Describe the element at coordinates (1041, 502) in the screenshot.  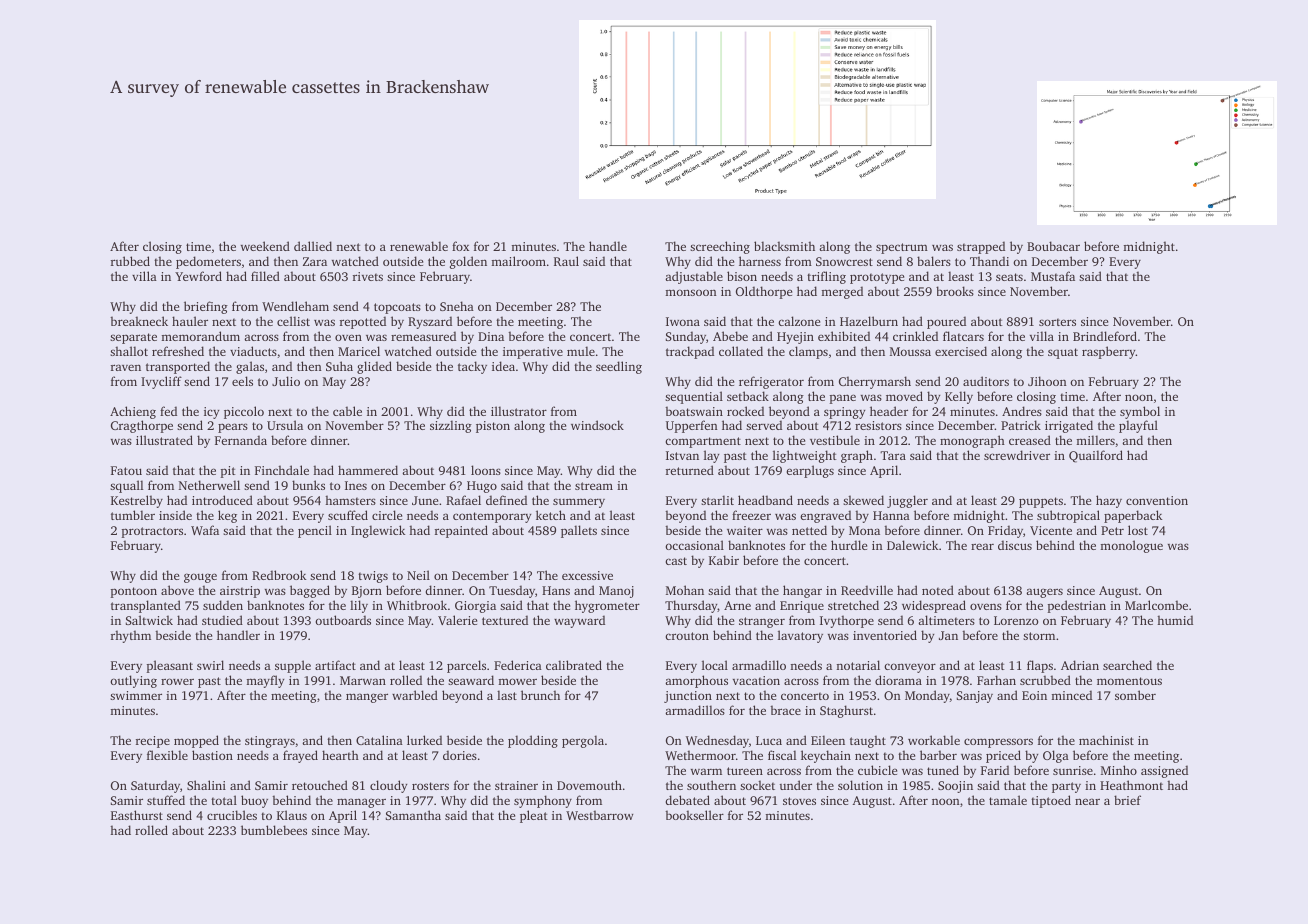
I see `puppets` at that location.
